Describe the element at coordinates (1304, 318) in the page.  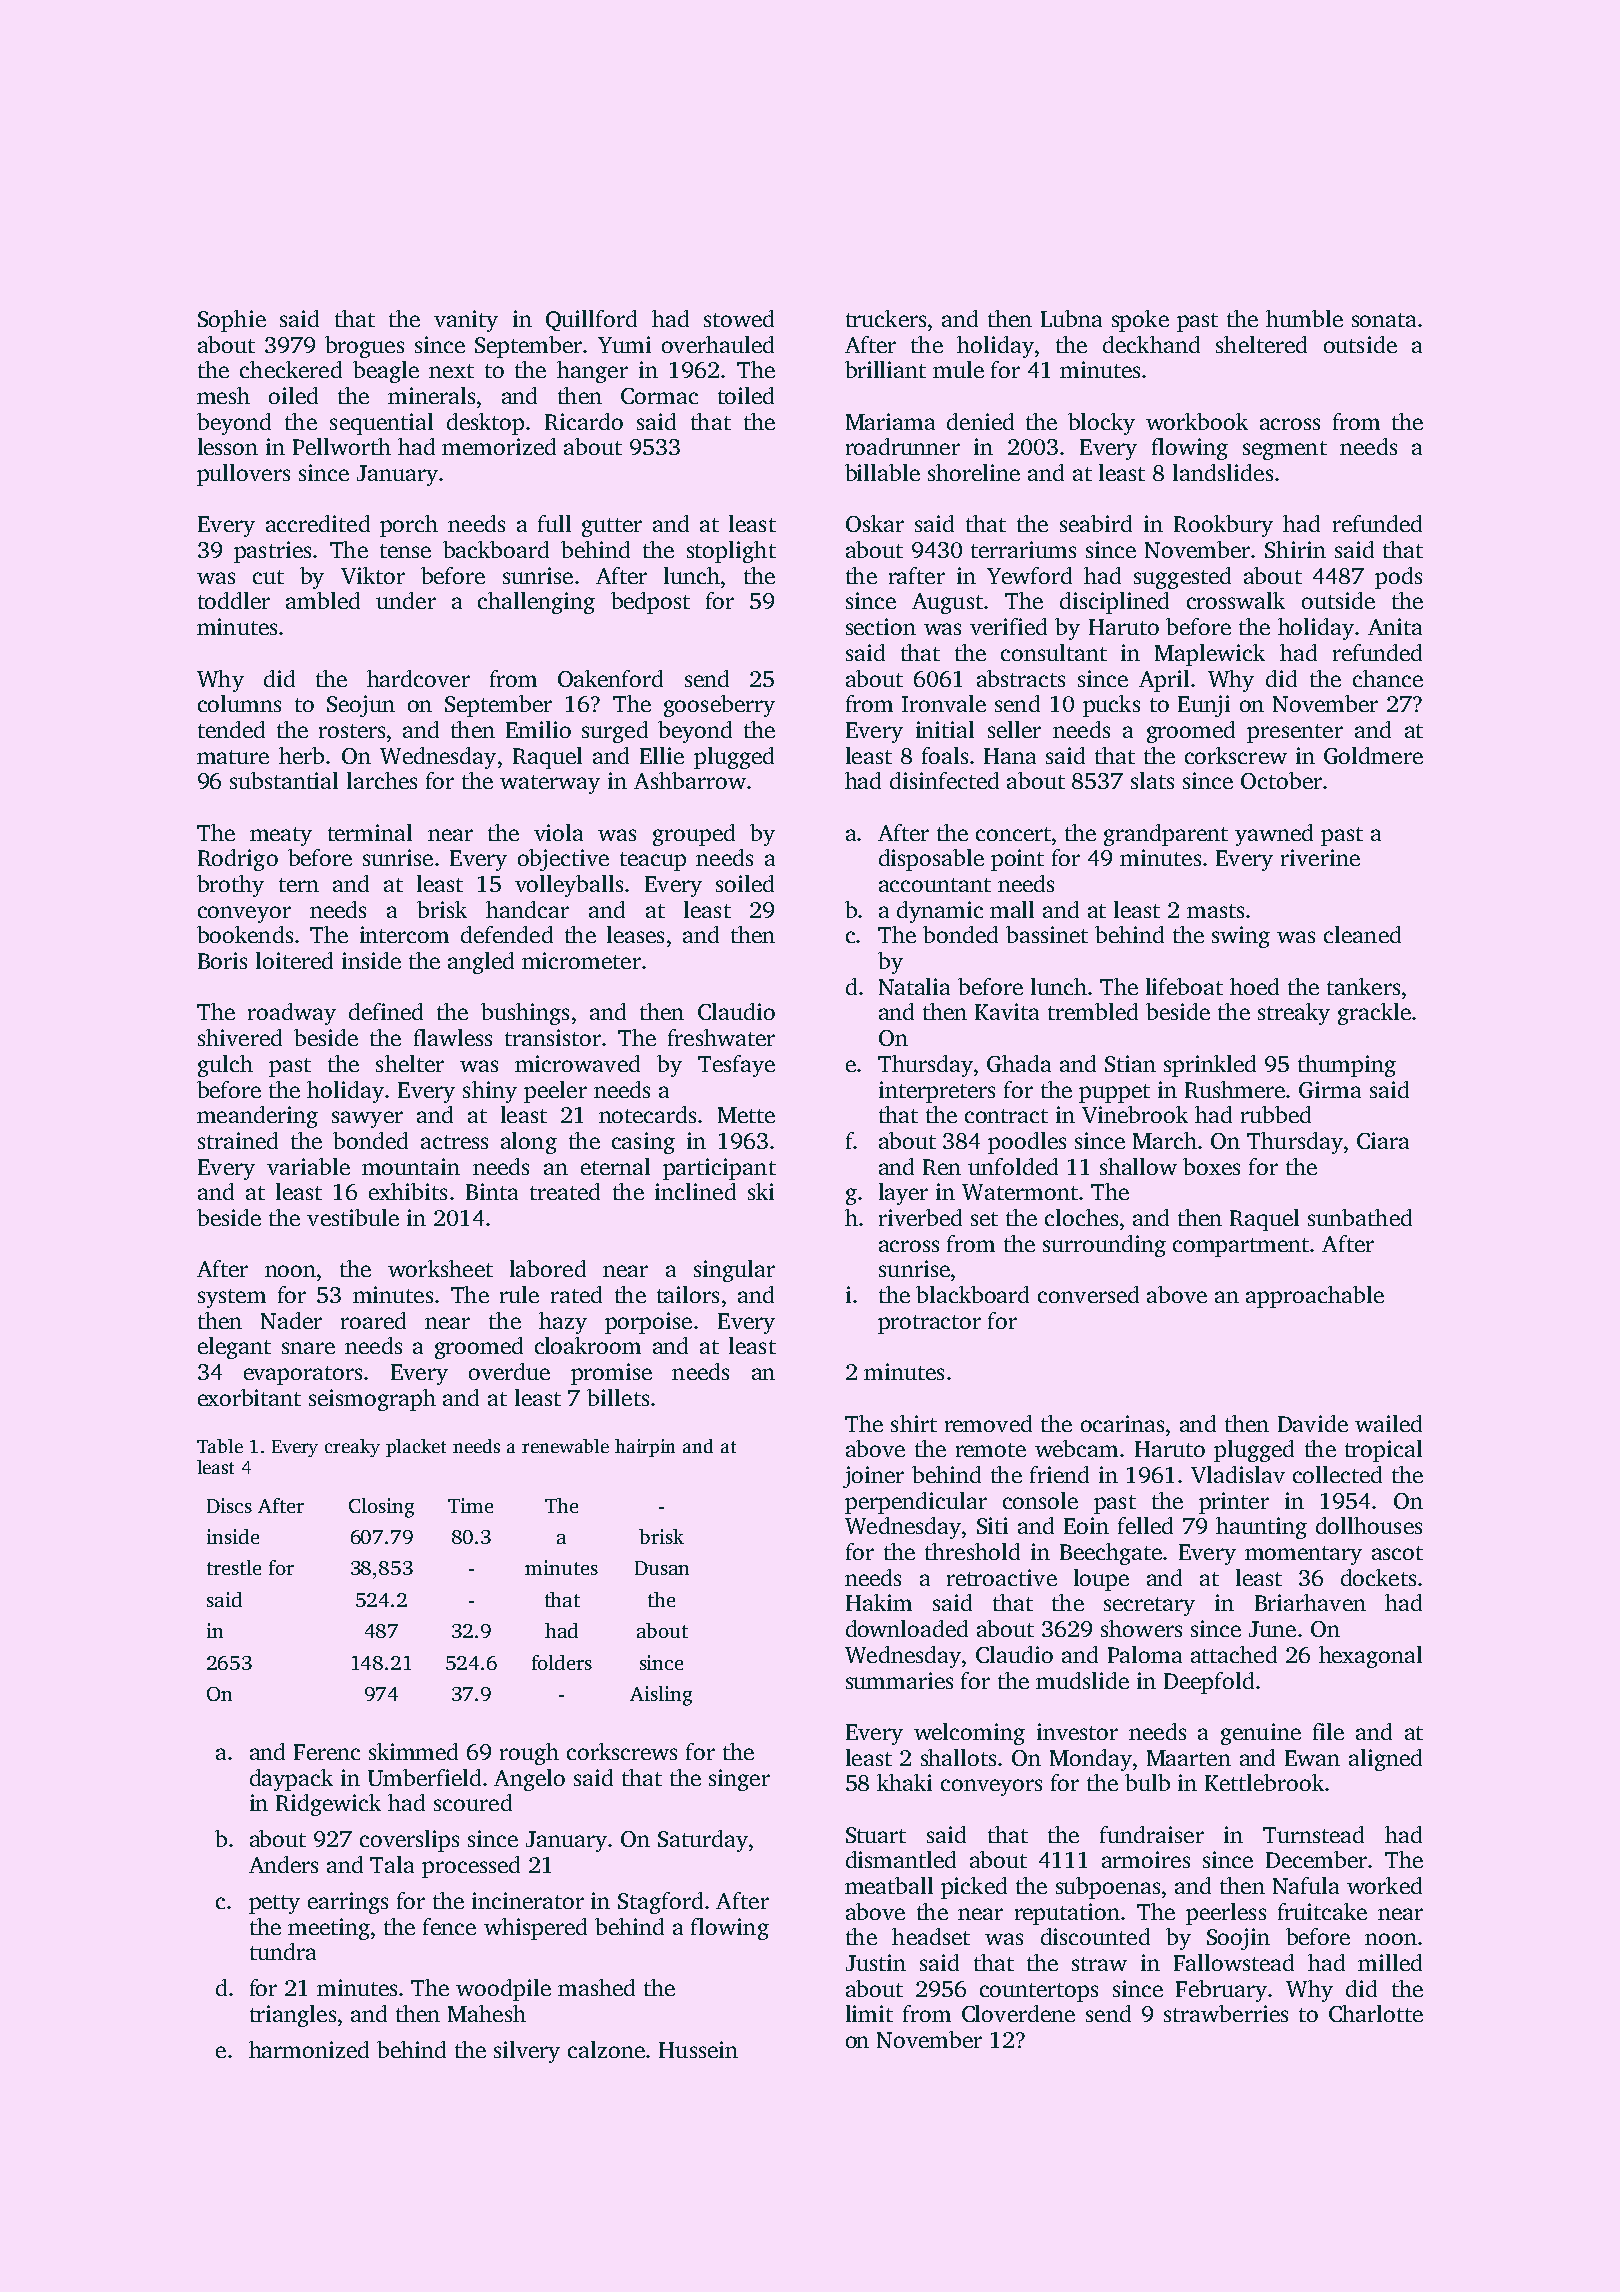
I see `humble` at that location.
